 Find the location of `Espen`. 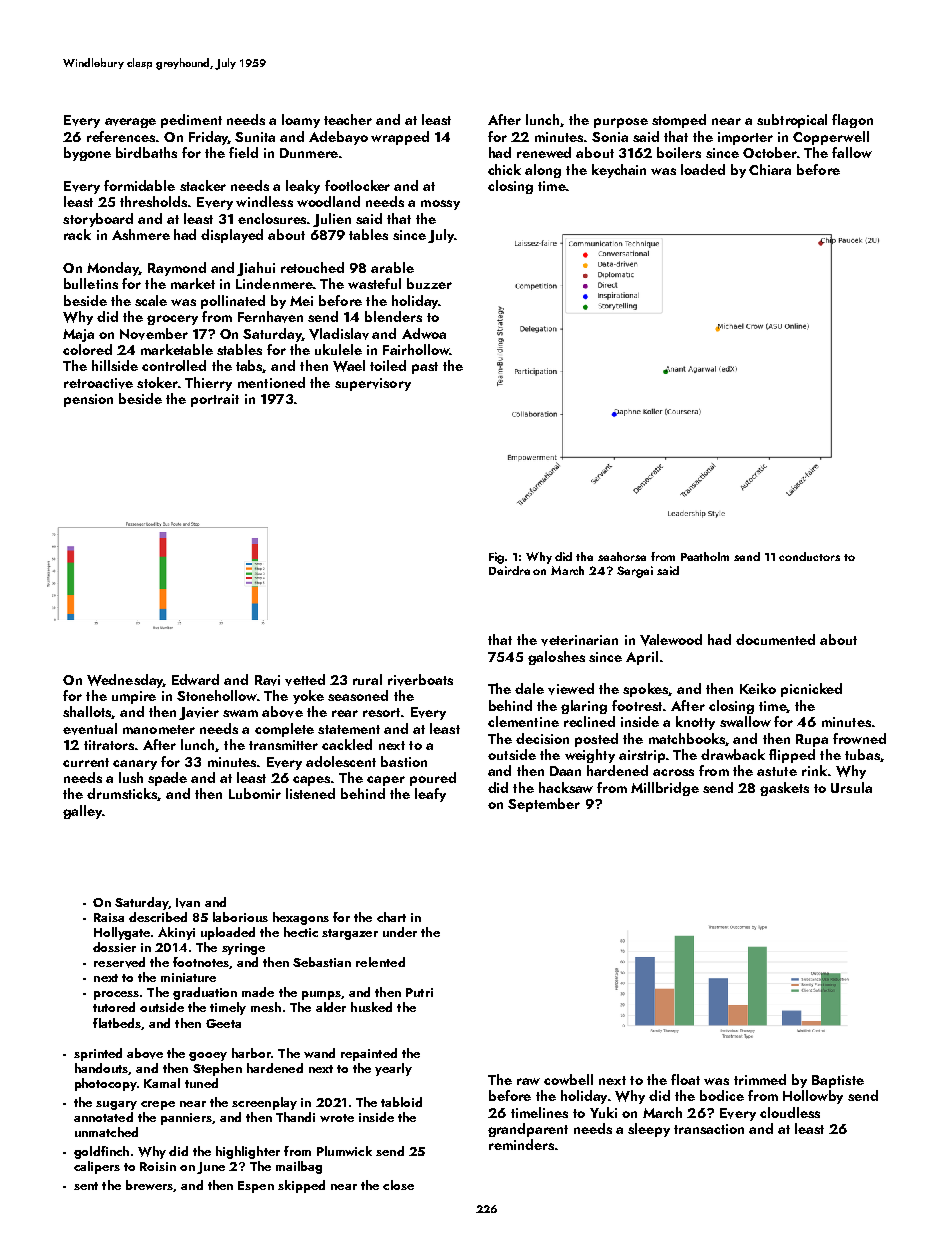

Espen is located at coordinates (256, 1187).
